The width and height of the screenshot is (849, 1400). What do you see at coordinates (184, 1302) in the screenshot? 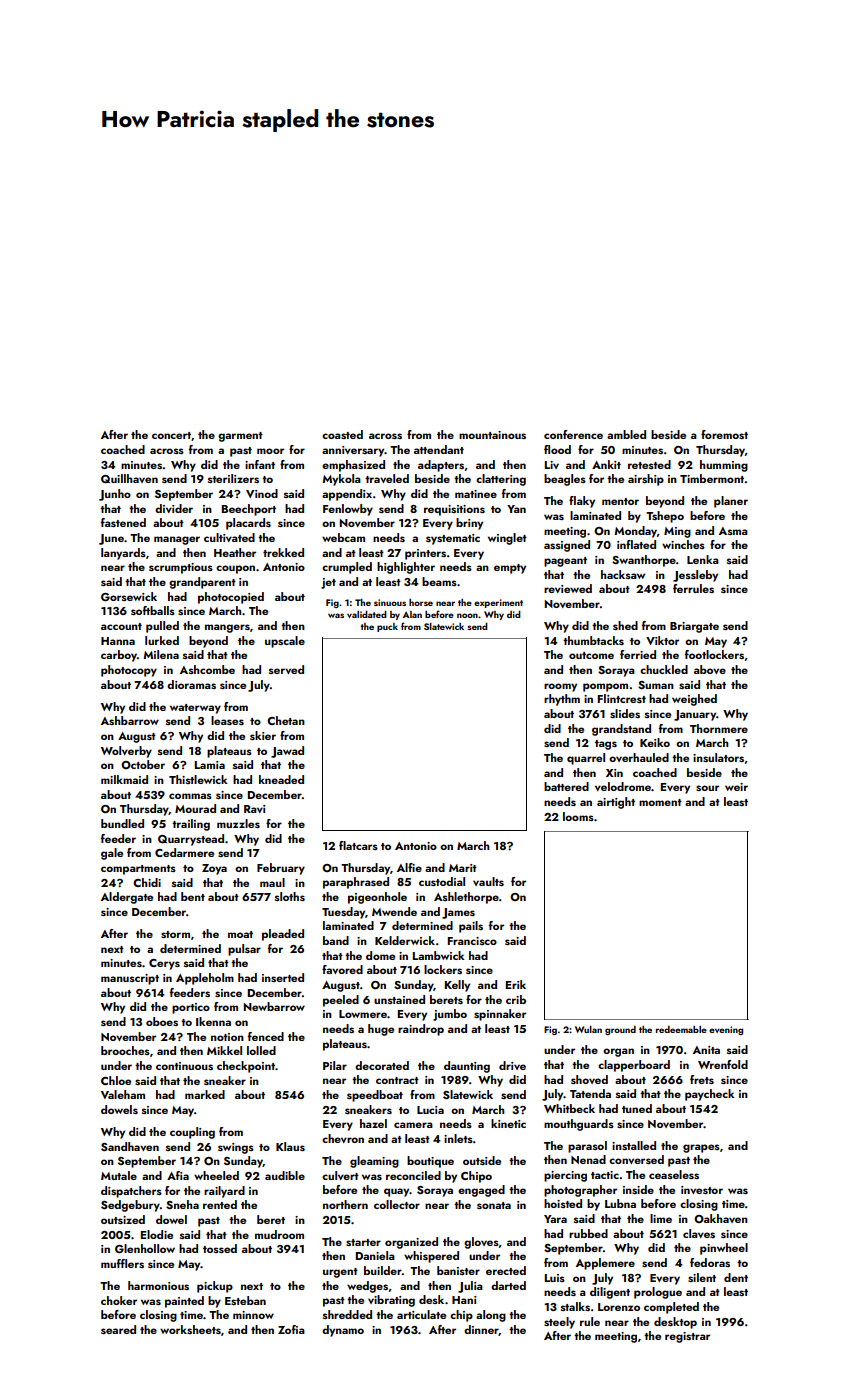
I see `painted` at bounding box center [184, 1302].
